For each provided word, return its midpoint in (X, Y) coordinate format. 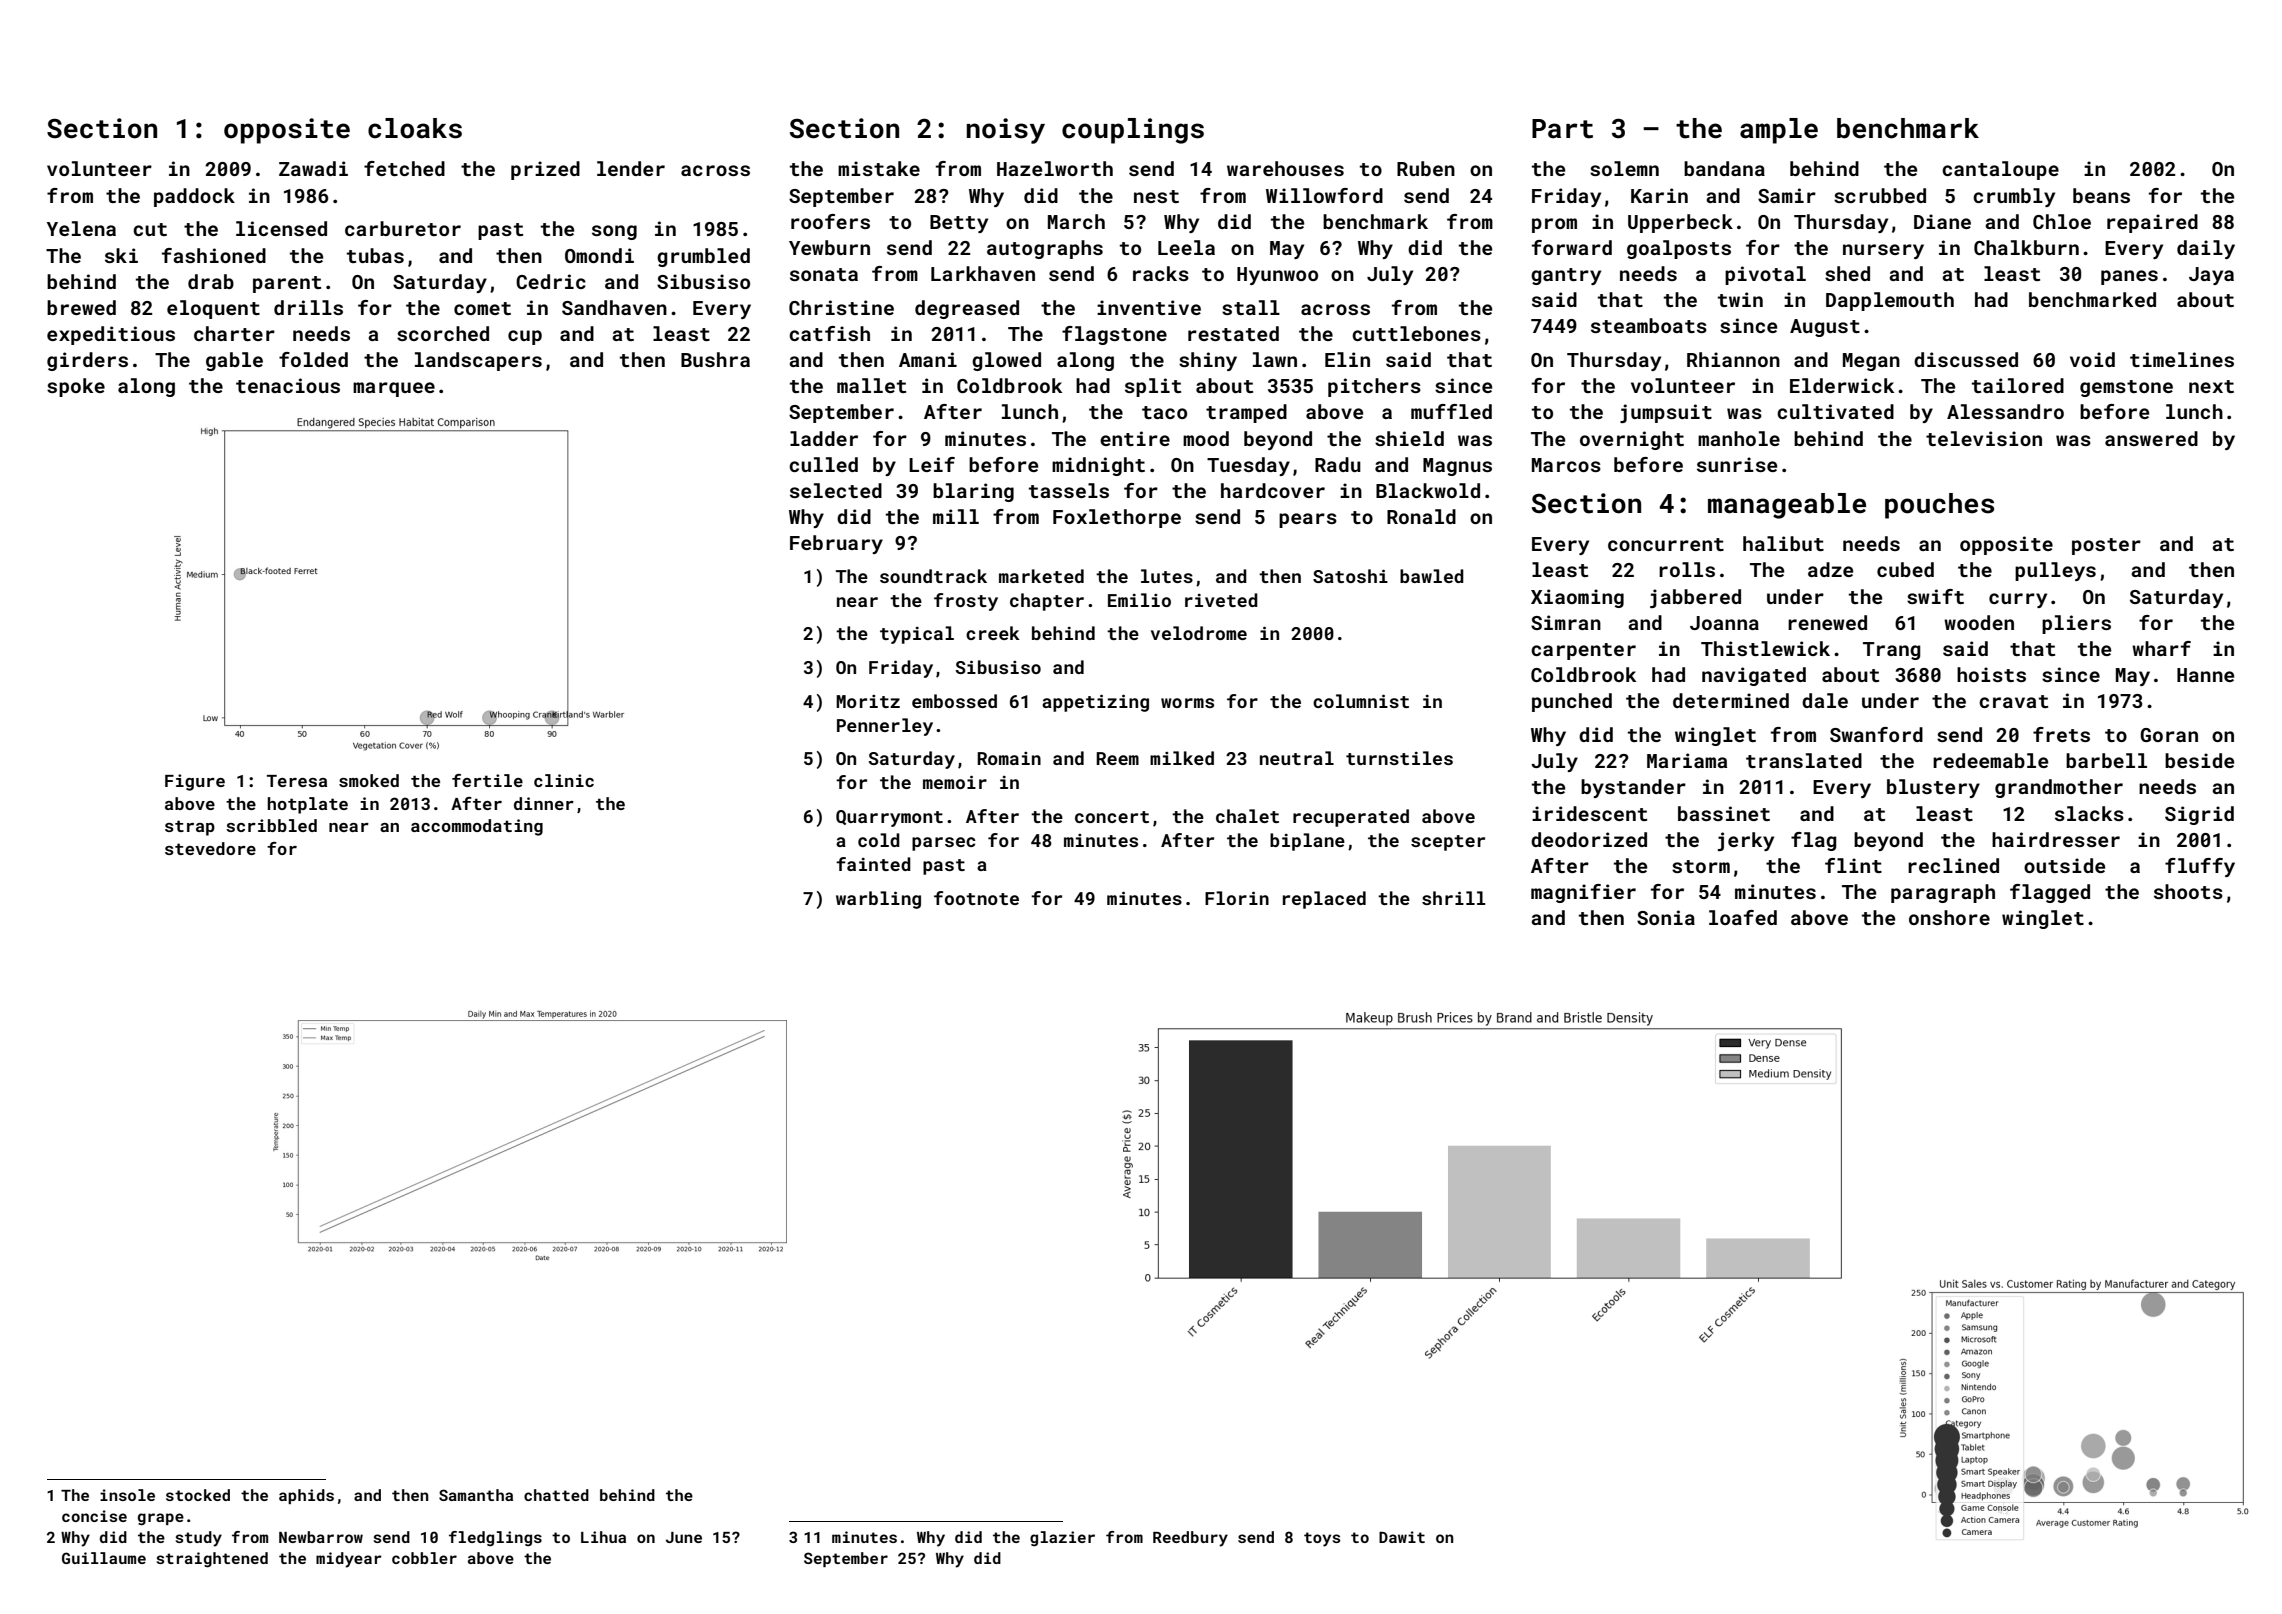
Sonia (1666, 917)
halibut (1783, 543)
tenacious (288, 385)
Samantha (476, 1495)
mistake (879, 168)
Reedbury (1190, 1539)
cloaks (415, 128)
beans (2101, 195)
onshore (1949, 917)
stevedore (210, 848)
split (1153, 387)
